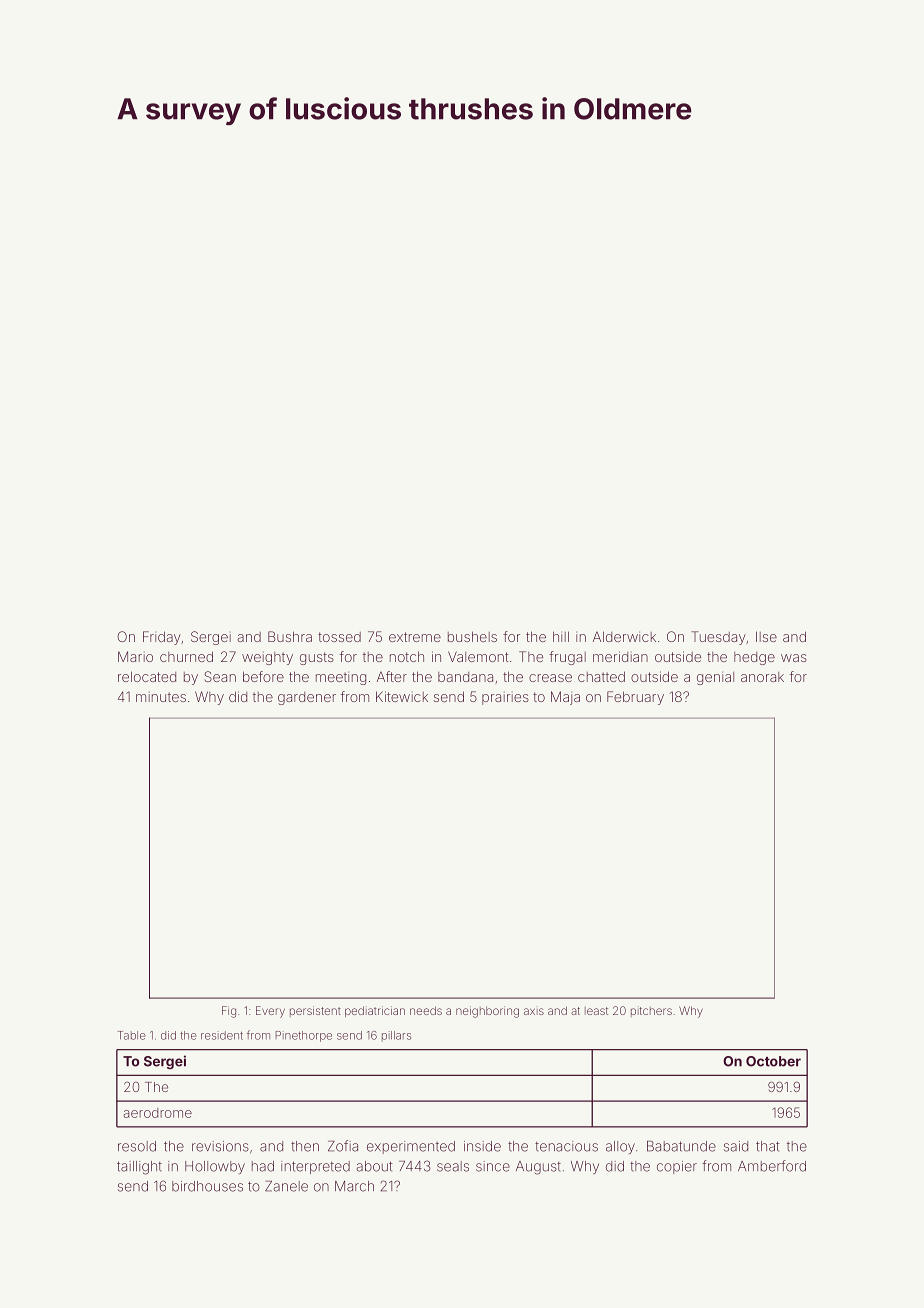 The height and width of the screenshot is (1308, 924). Describe the element at coordinates (375, 1011) in the screenshot. I see `pediatrician` at that location.
